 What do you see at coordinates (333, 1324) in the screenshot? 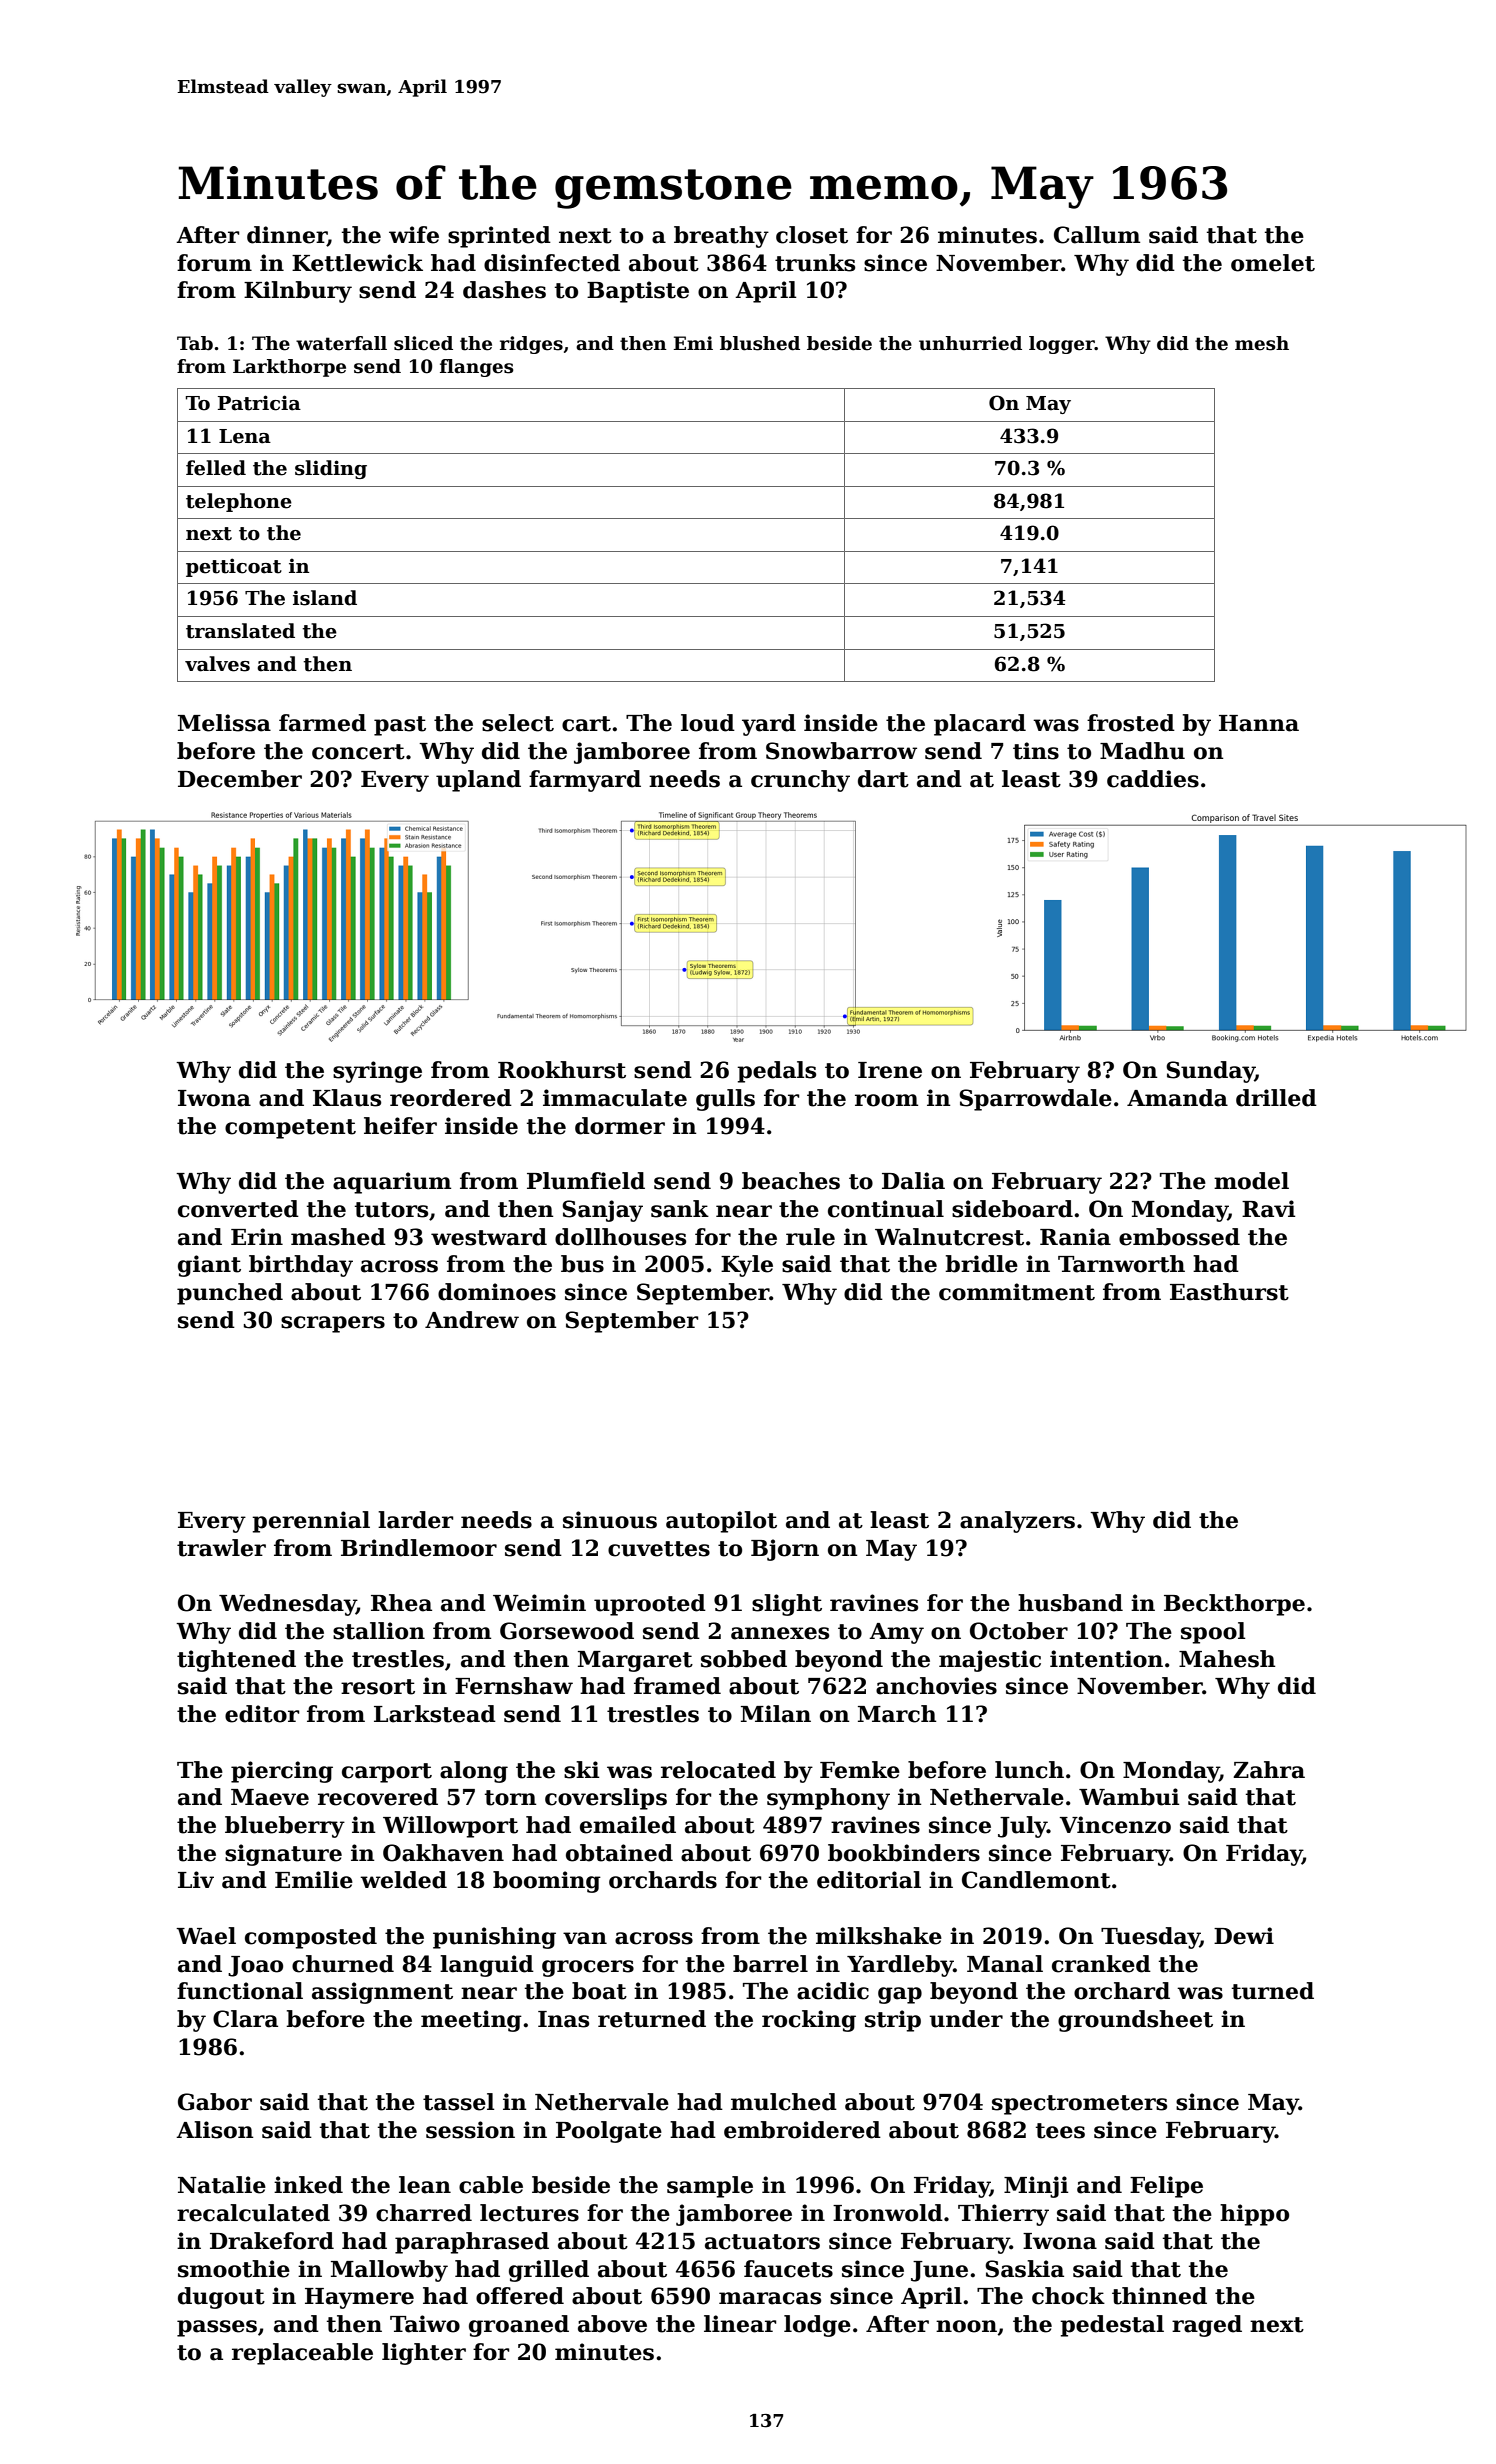
I see `scrapers` at bounding box center [333, 1324].
